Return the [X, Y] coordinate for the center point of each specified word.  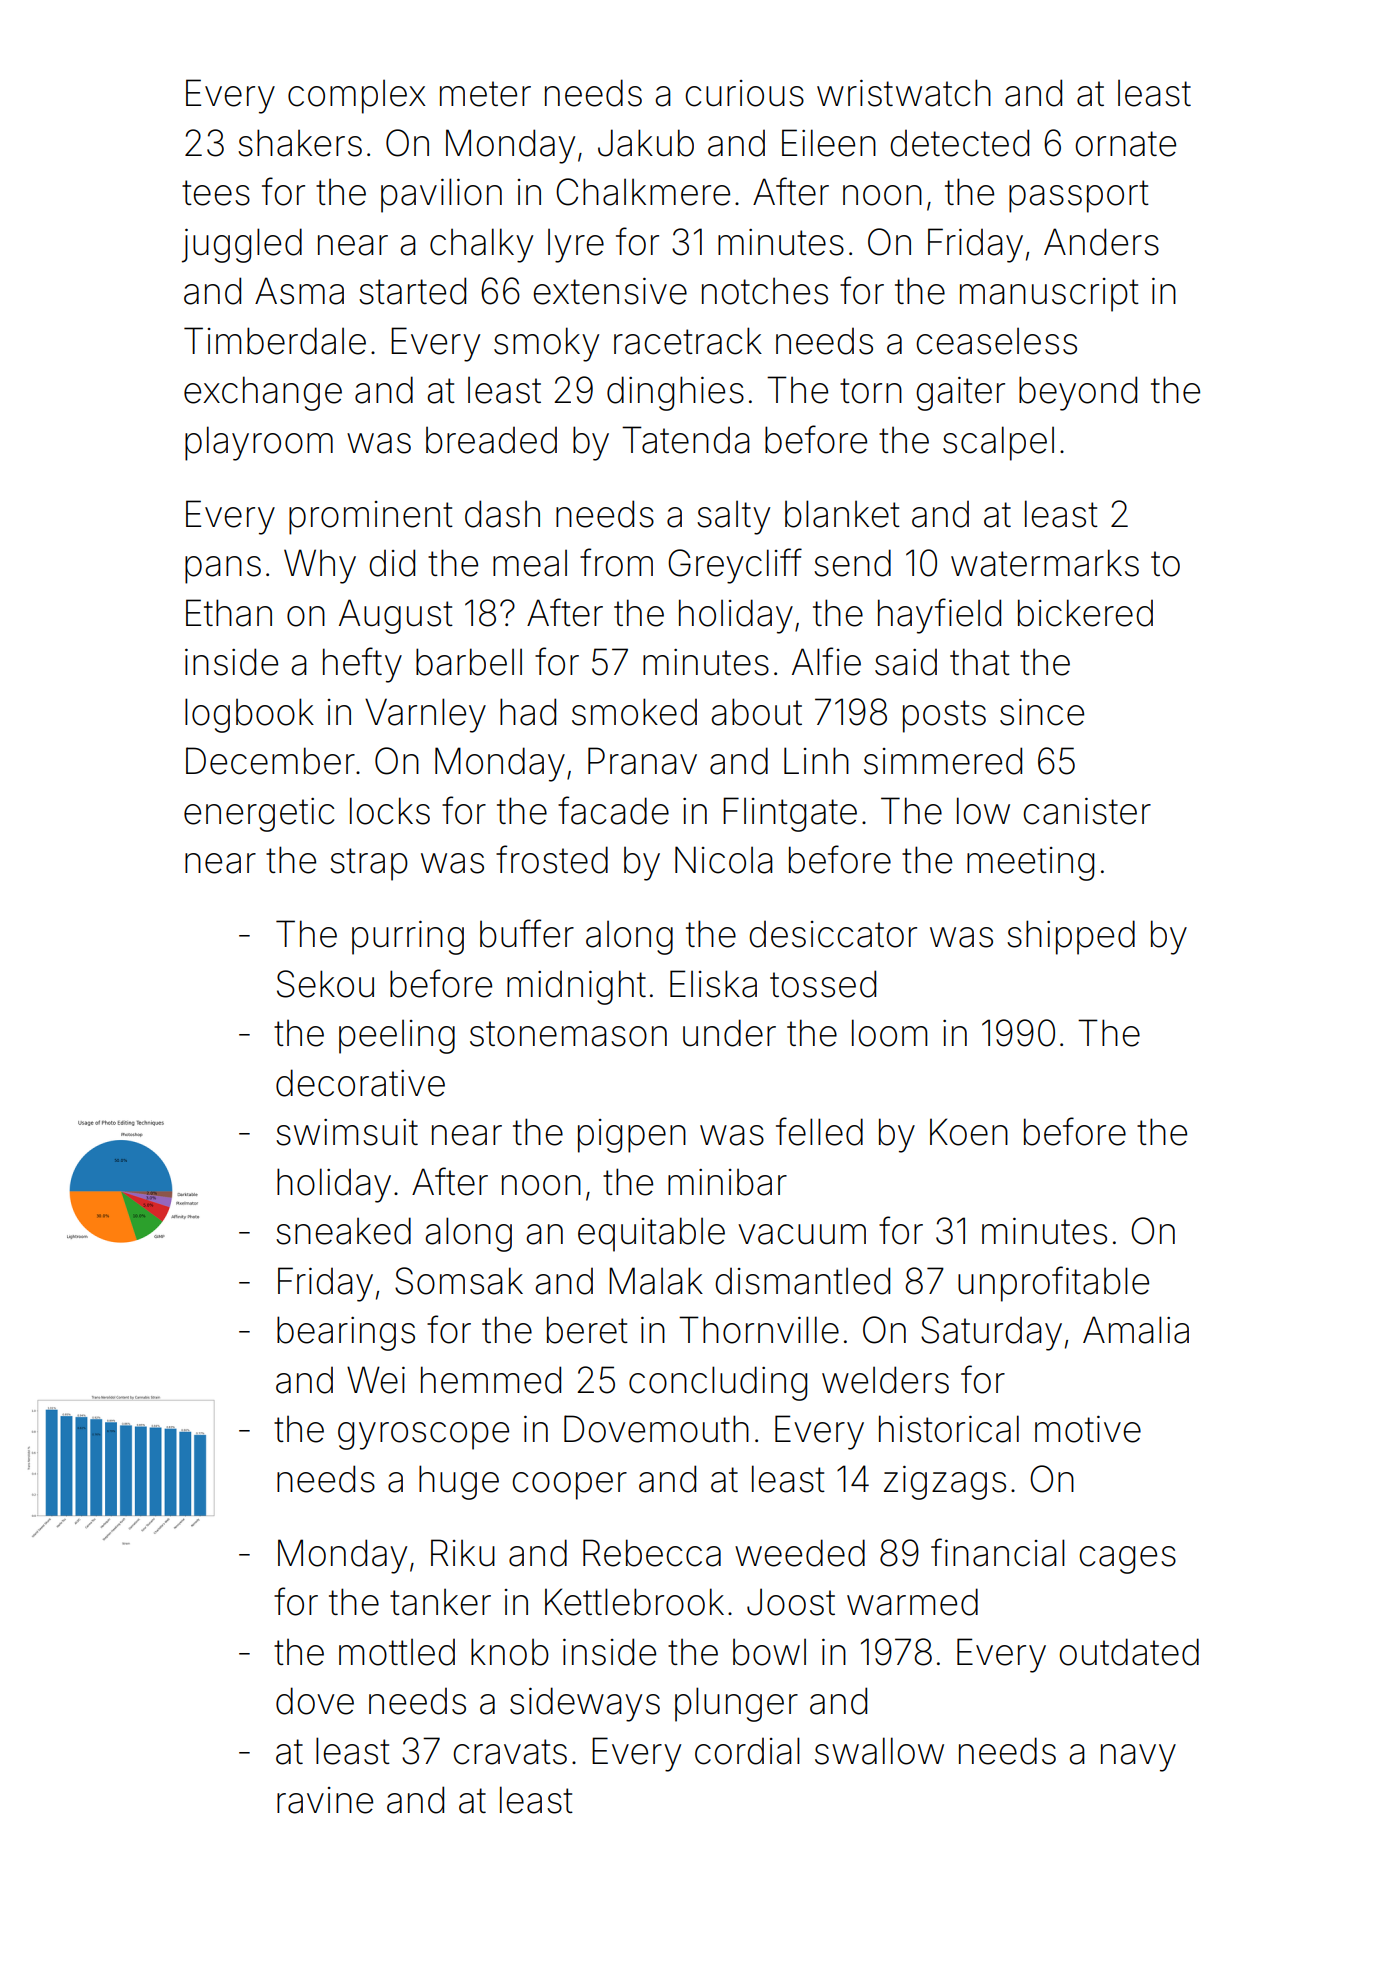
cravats [510, 1752]
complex [357, 97]
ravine [325, 1800]
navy [1138, 1758]
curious [744, 93]
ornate [1125, 144]
